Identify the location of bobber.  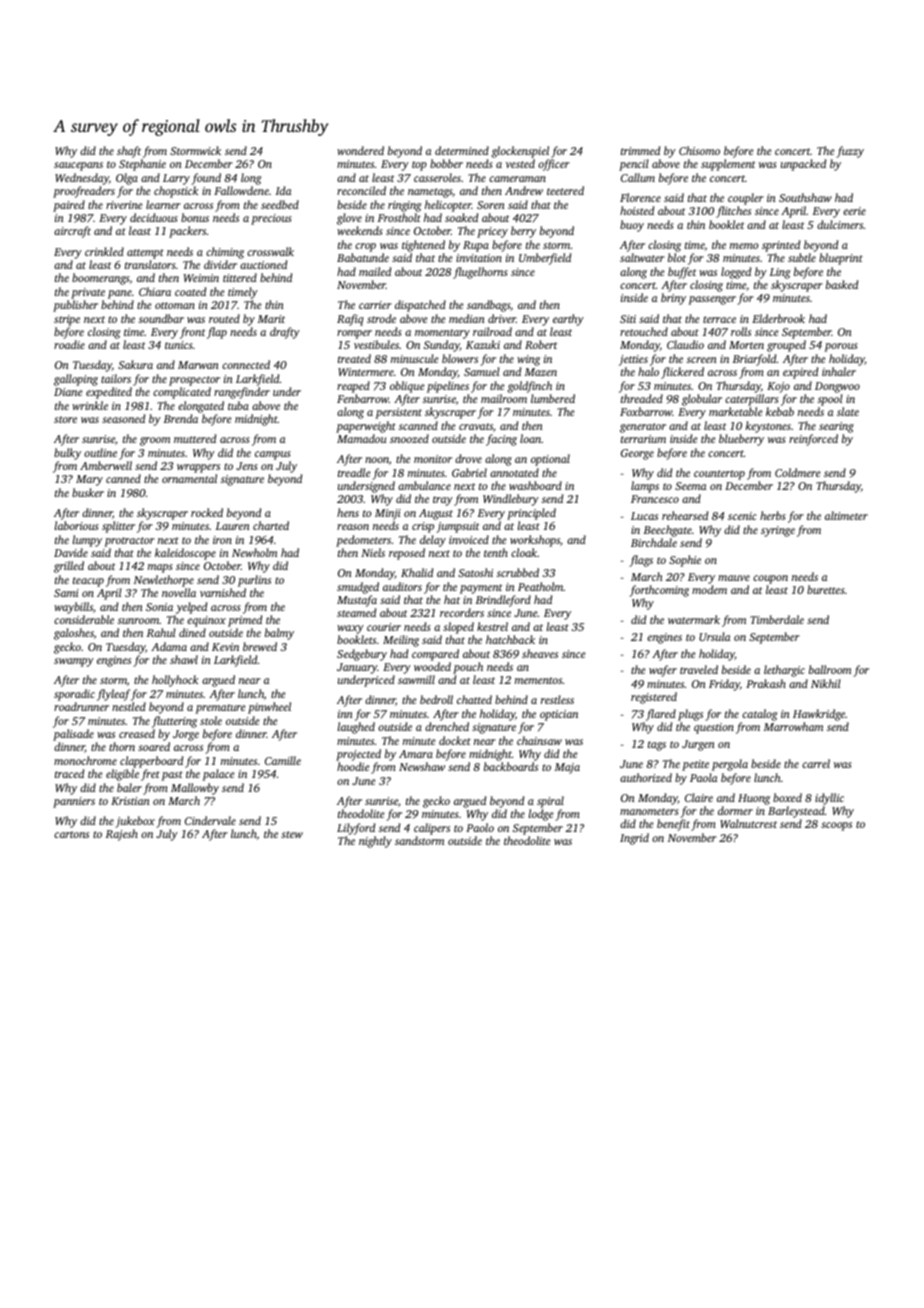
(446, 163).
